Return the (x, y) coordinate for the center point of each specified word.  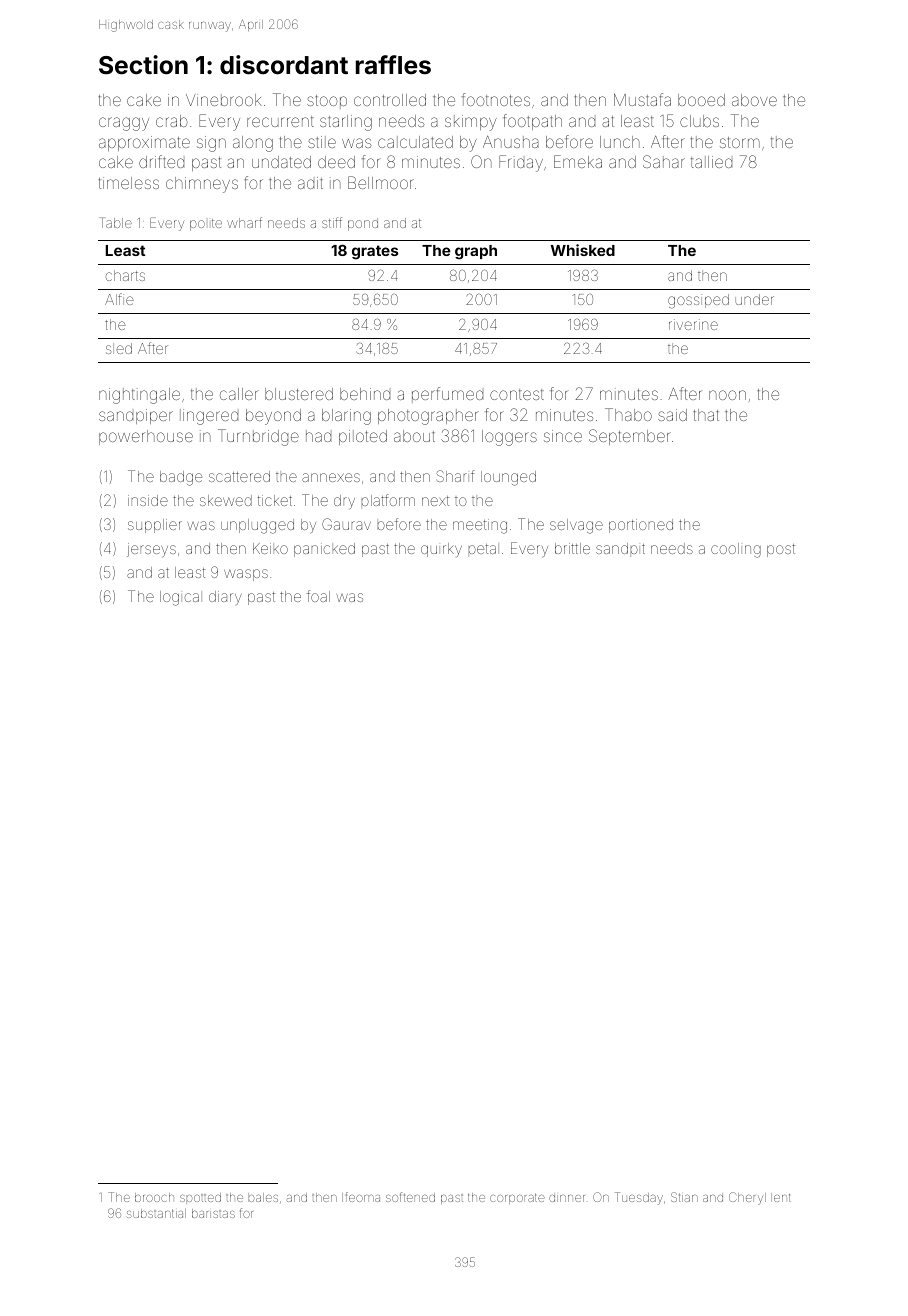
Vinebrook (224, 100)
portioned (641, 526)
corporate (517, 1199)
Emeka (578, 161)
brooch (154, 1197)
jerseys (151, 550)
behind (365, 394)
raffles (393, 65)
